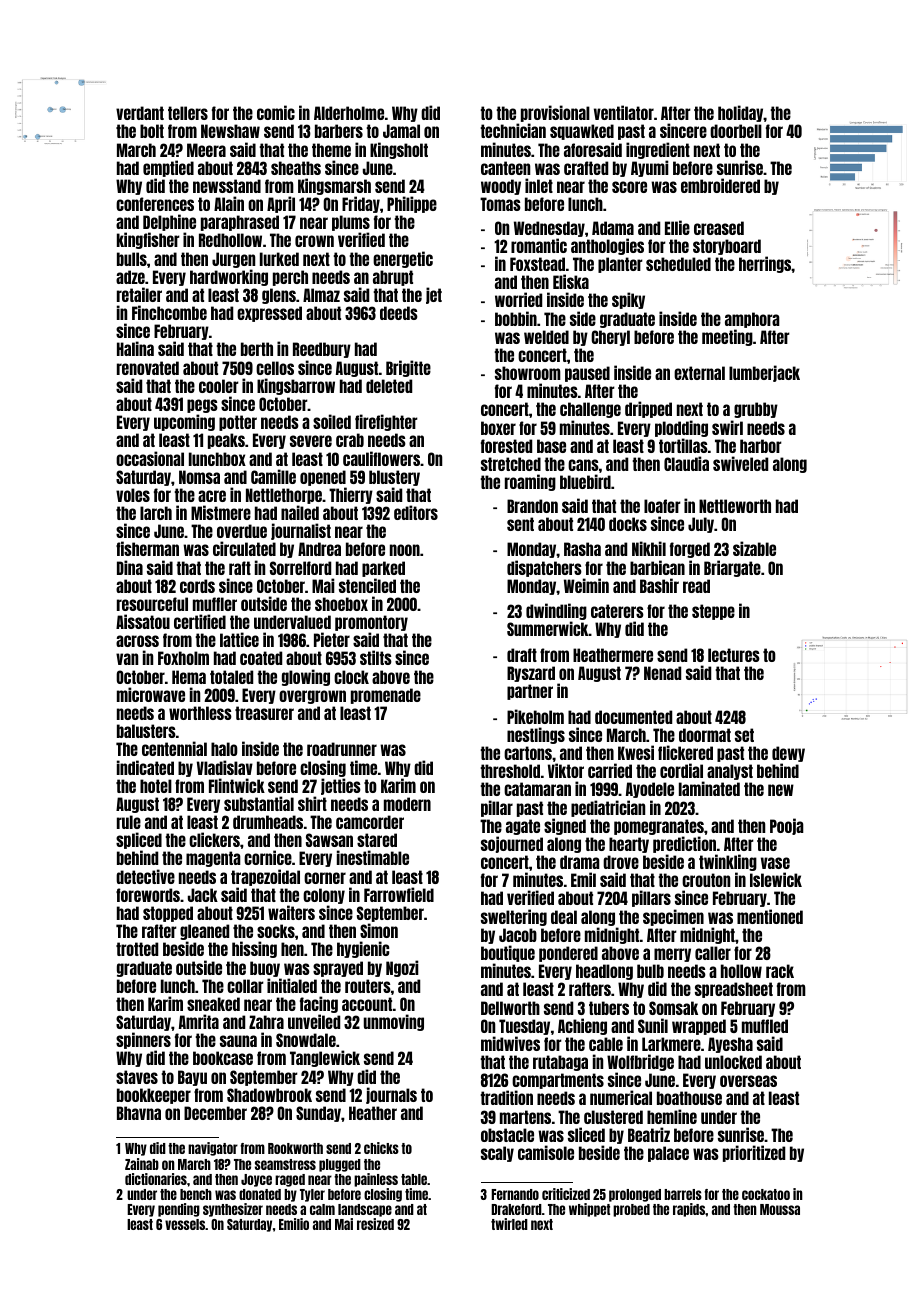 Image resolution: width=924 pixels, height=1308 pixels. What do you see at coordinates (516, 318) in the document?
I see `bobbin` at bounding box center [516, 318].
